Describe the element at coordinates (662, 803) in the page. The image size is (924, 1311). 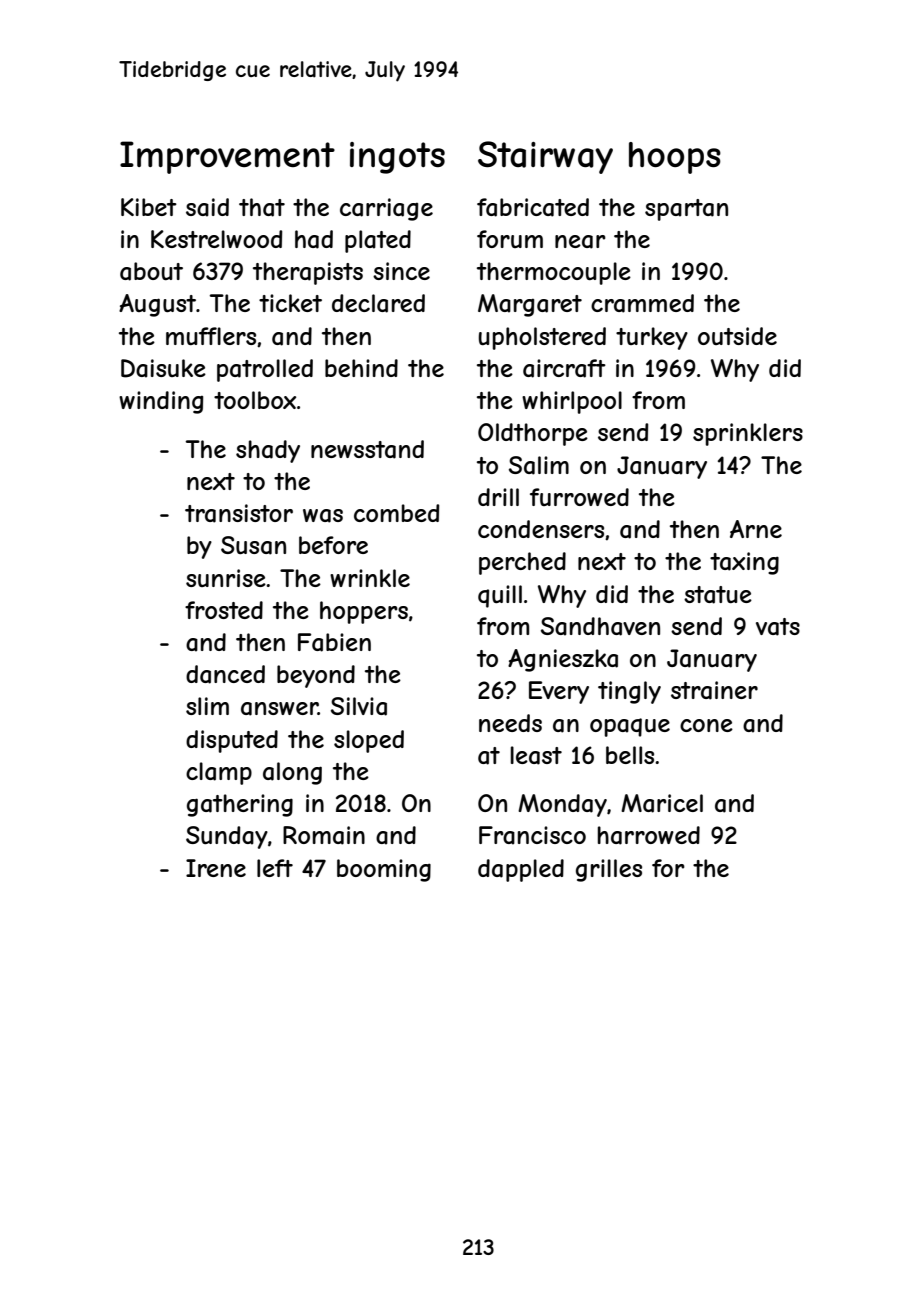
I see `Maricel` at that location.
